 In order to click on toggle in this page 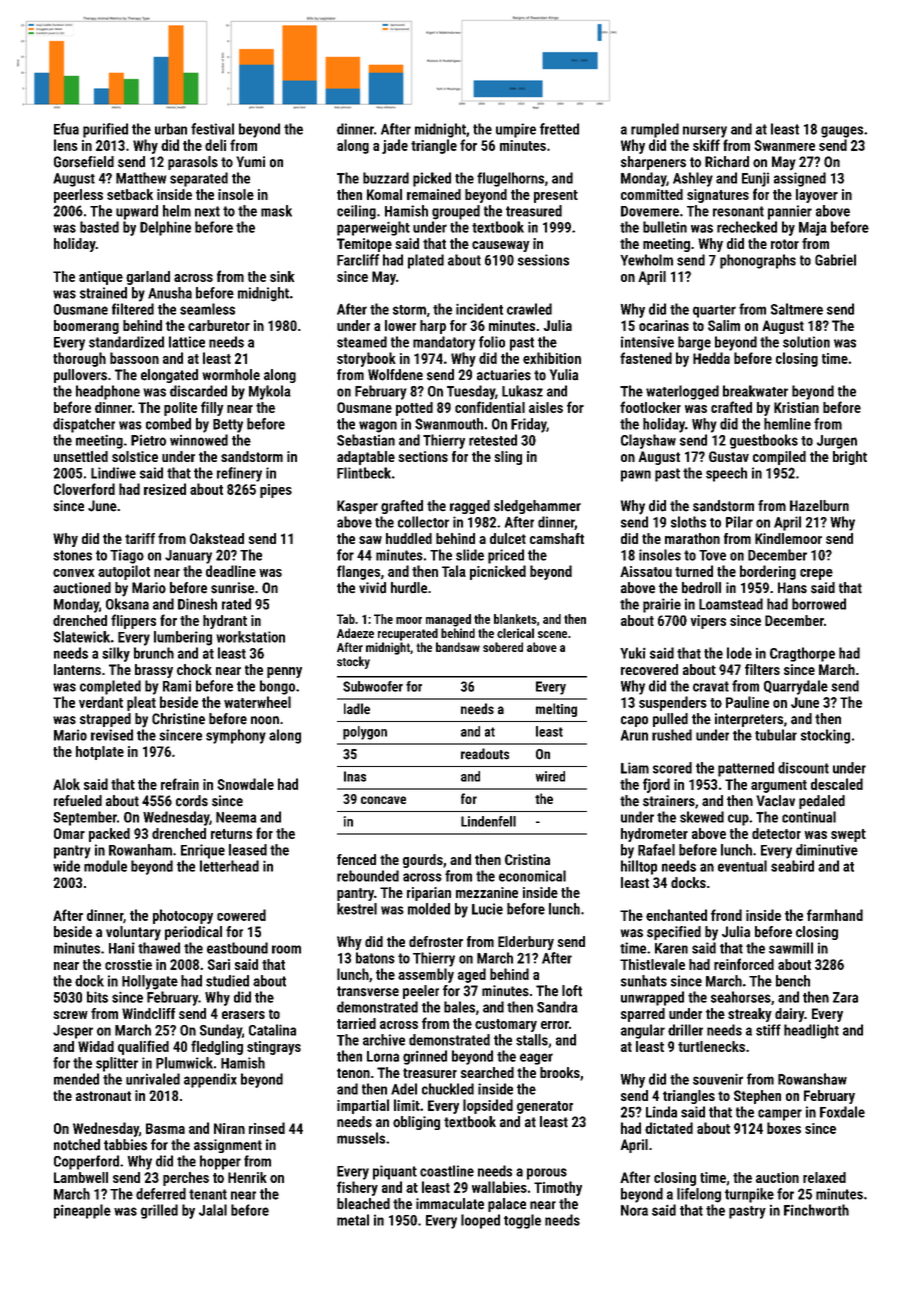, I will do `click(522, 1221)`.
